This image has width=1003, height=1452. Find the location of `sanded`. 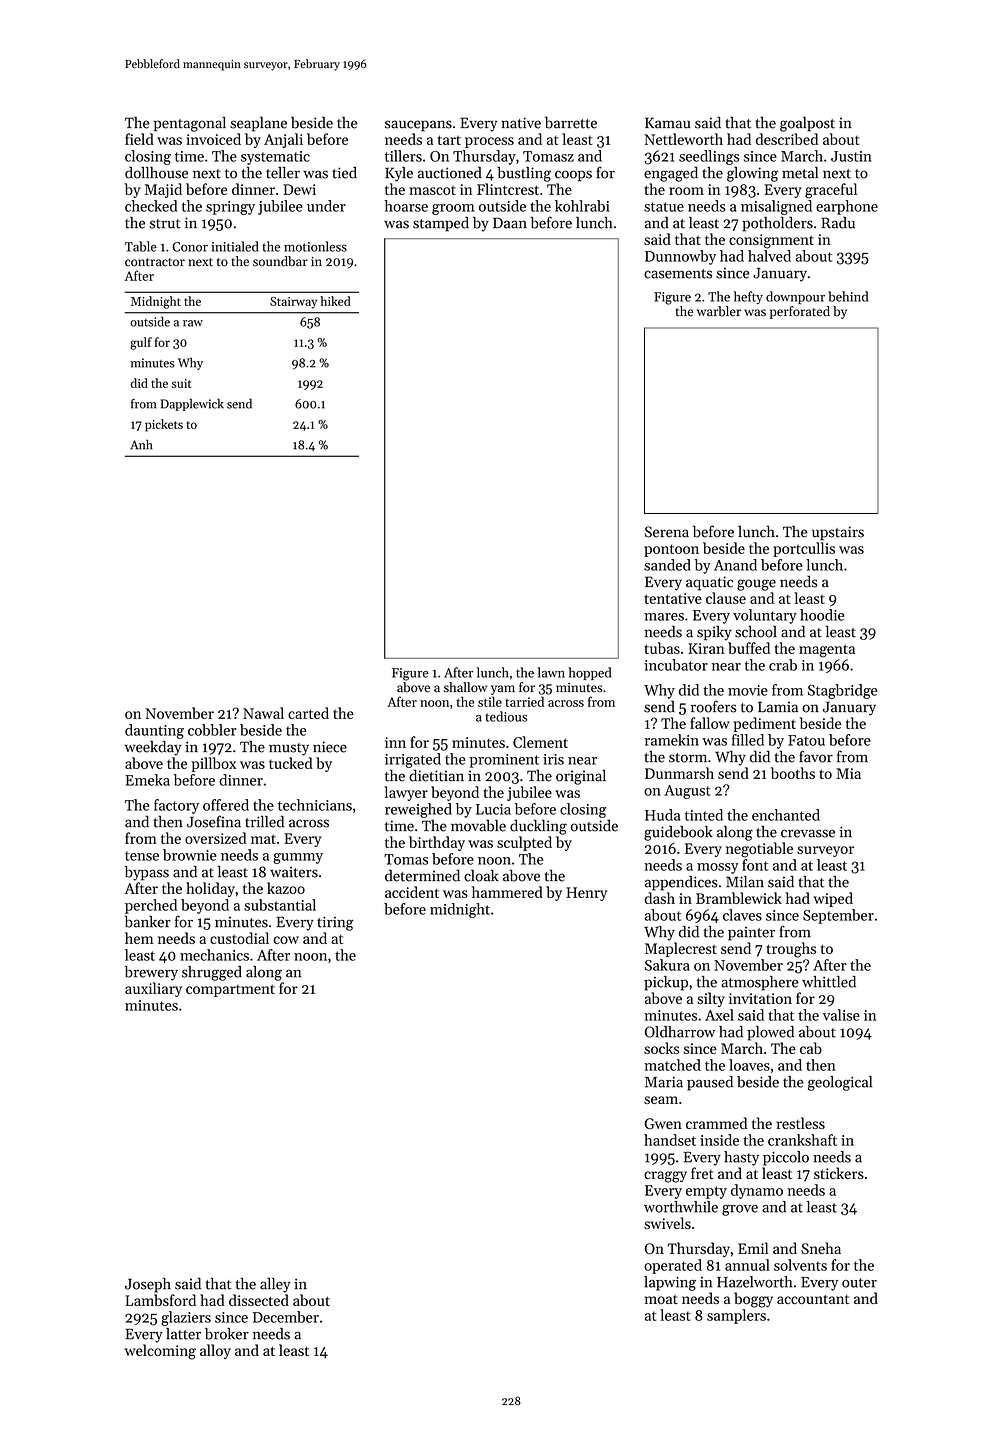

sanded is located at coordinates (667, 565).
